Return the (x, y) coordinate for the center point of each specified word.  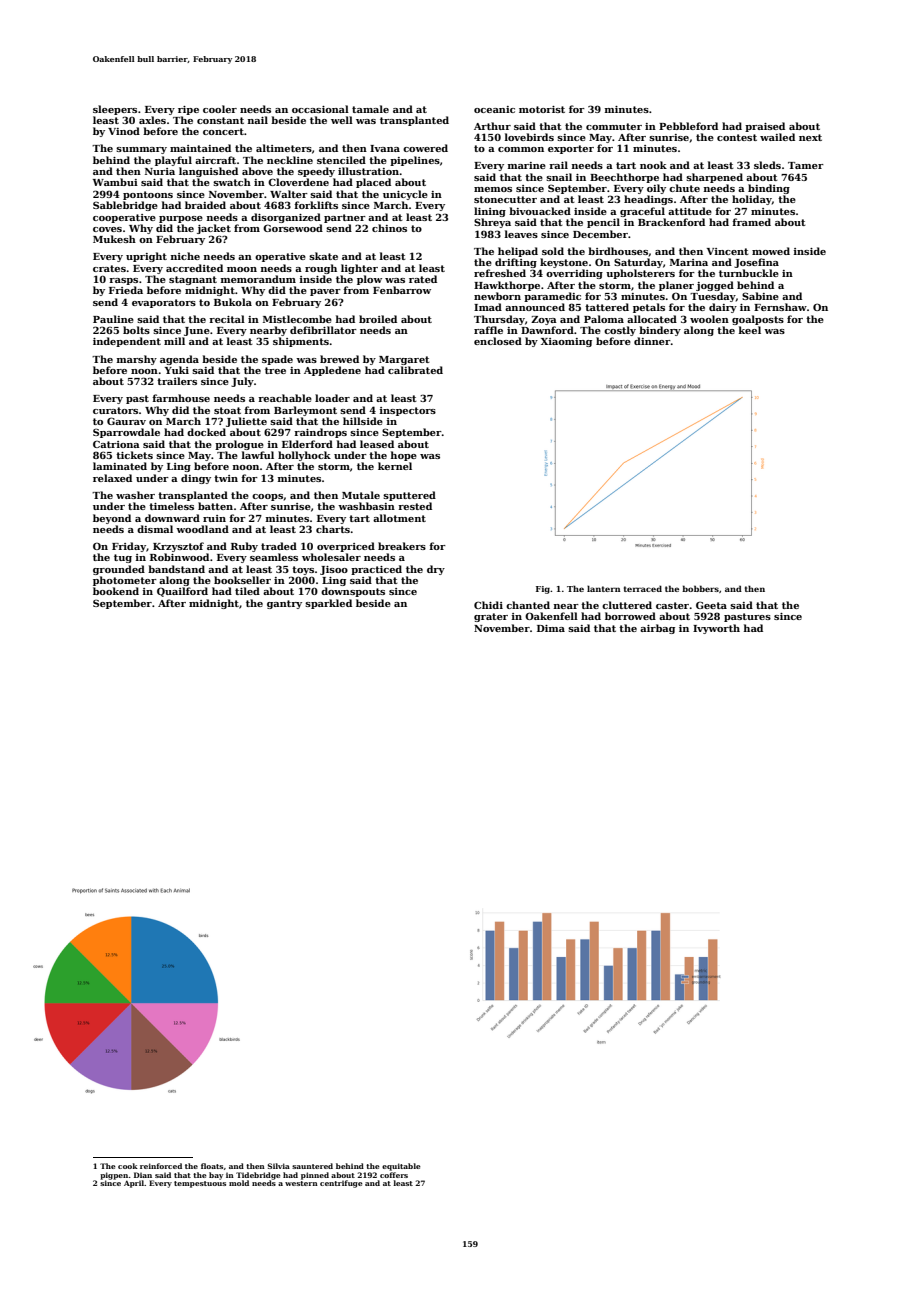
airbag (657, 629)
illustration (369, 171)
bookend (116, 591)
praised (765, 127)
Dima (551, 628)
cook (128, 1166)
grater (491, 617)
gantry (284, 604)
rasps (123, 281)
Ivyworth (716, 629)
